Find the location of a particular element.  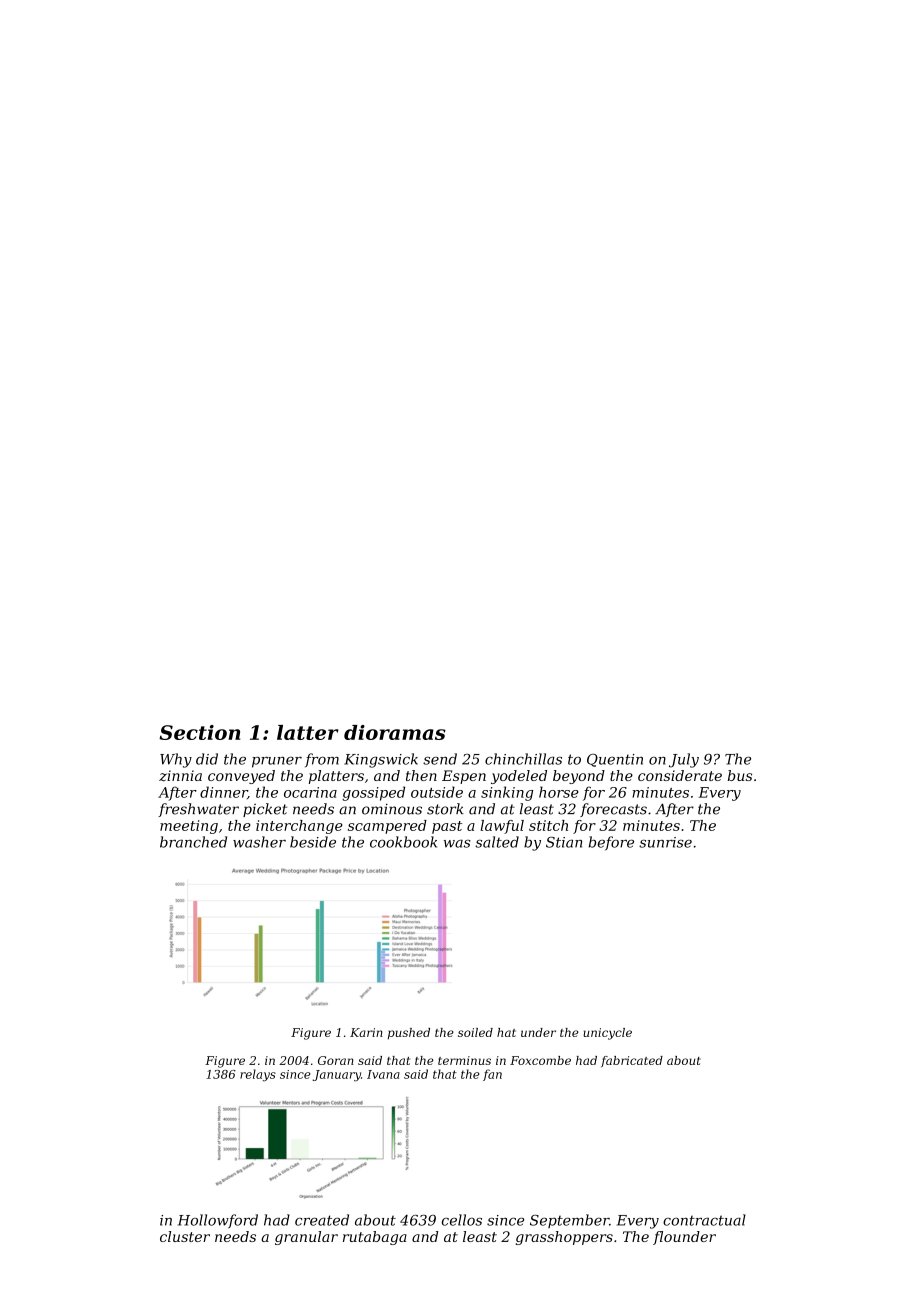

soiled is located at coordinates (475, 1032).
